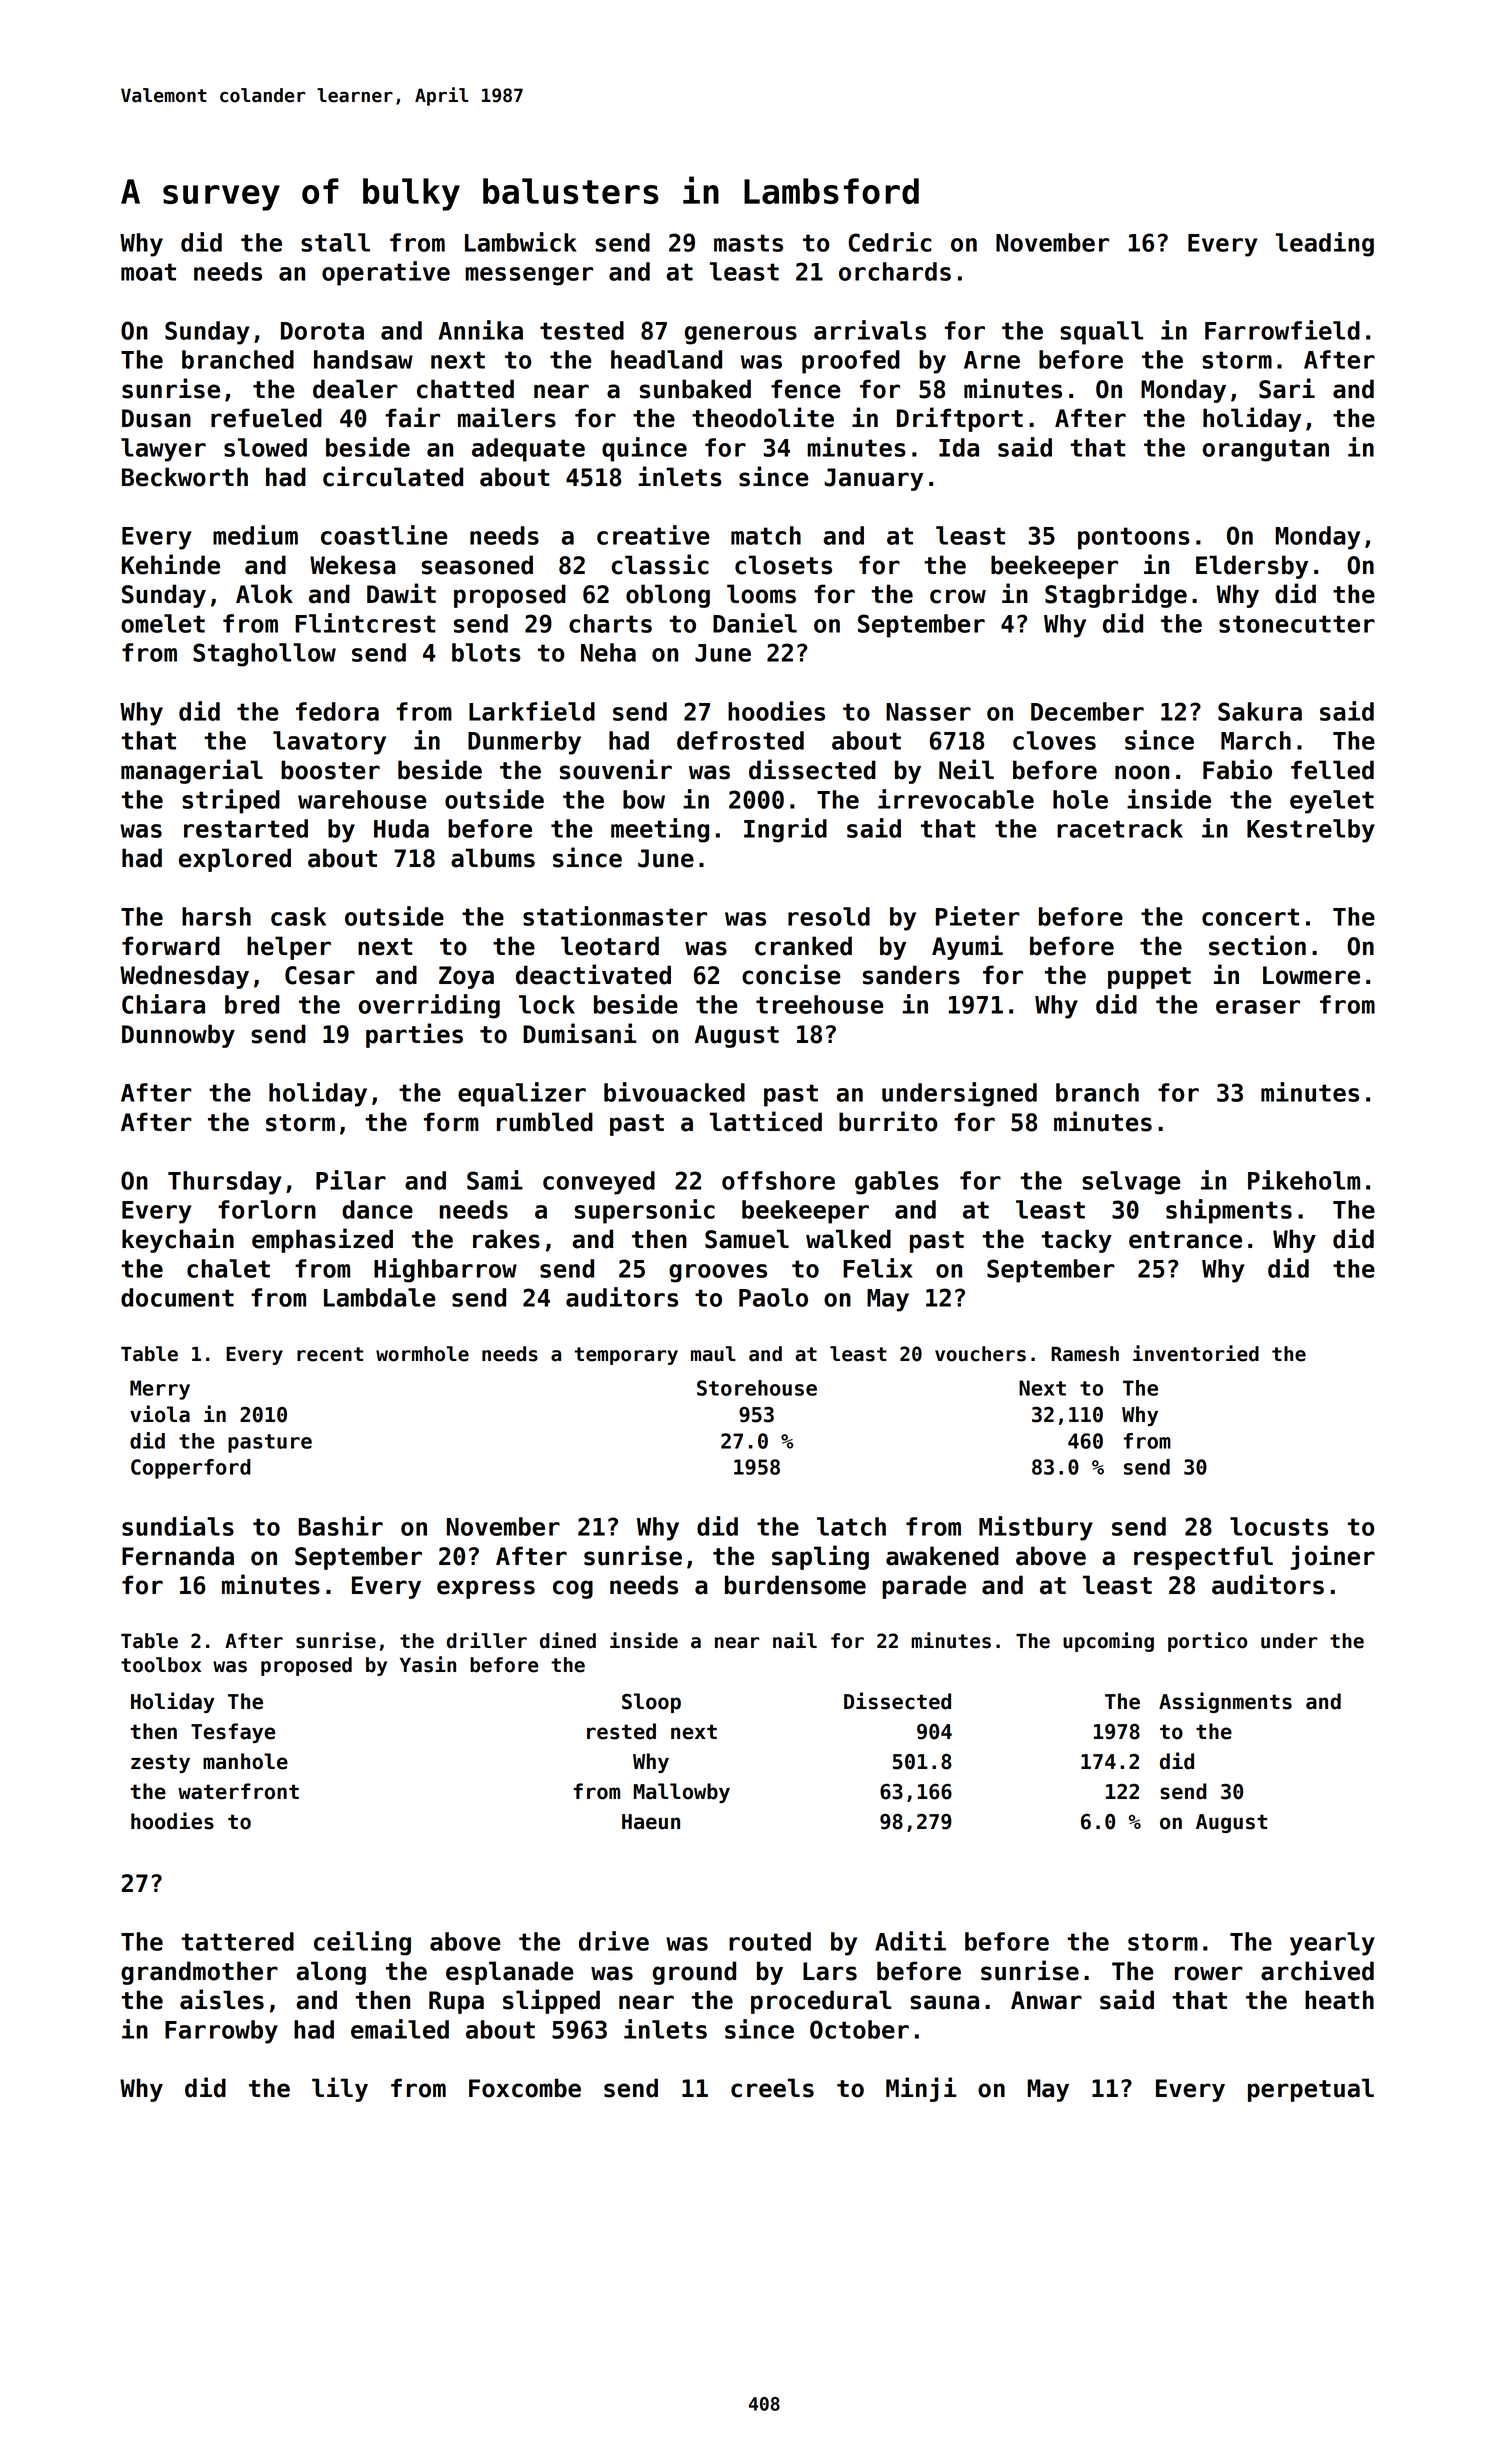 Image resolution: width=1496 pixels, height=2464 pixels. I want to click on Farrowby, so click(221, 2032).
